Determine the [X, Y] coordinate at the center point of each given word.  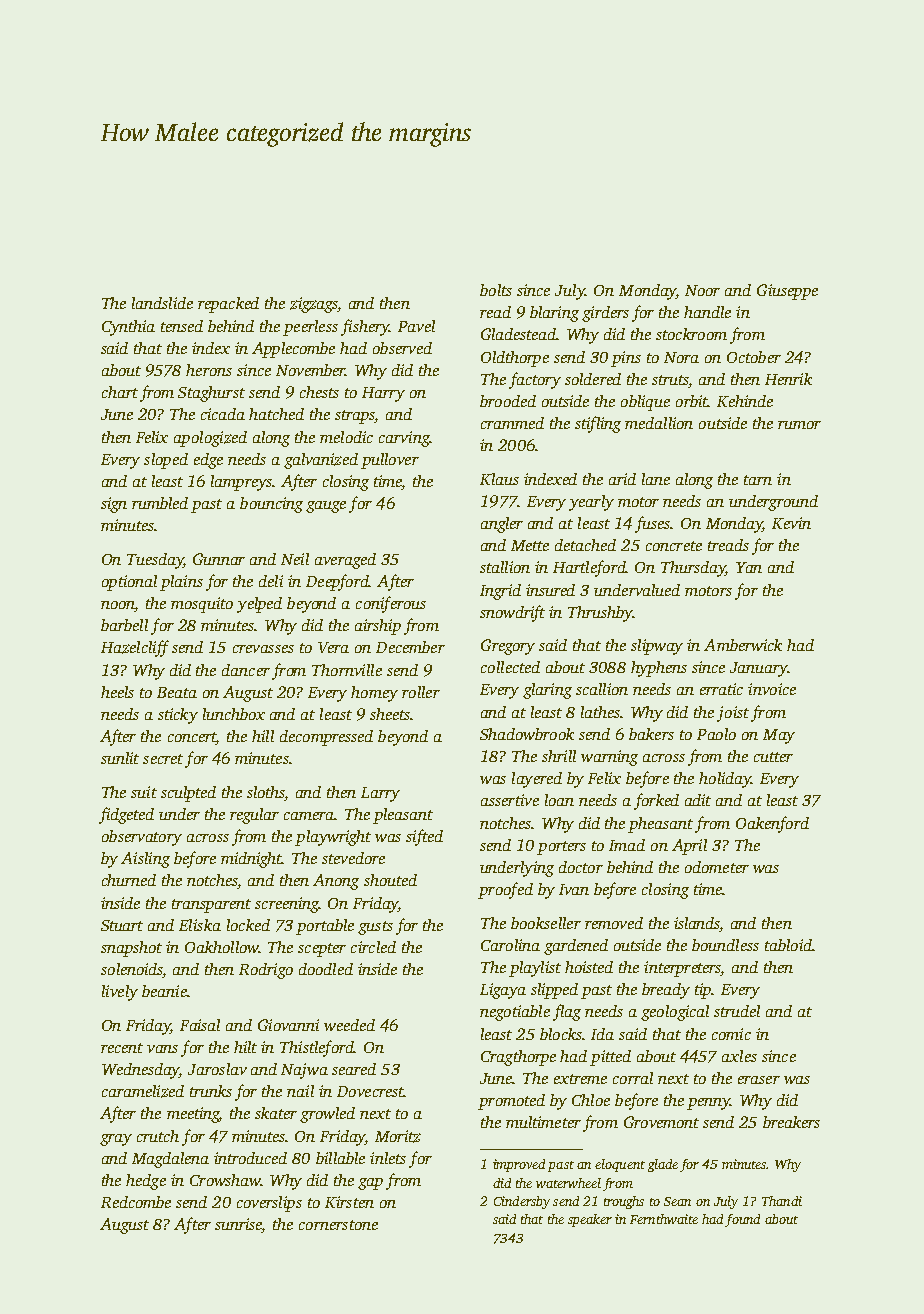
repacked [228, 305]
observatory [142, 838]
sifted [424, 837]
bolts [496, 290]
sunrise [238, 1225]
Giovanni [288, 1025]
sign [114, 505]
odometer [717, 867]
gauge [326, 507]
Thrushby [600, 614]
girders [605, 314]
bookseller [546, 923]
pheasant [660, 825]
